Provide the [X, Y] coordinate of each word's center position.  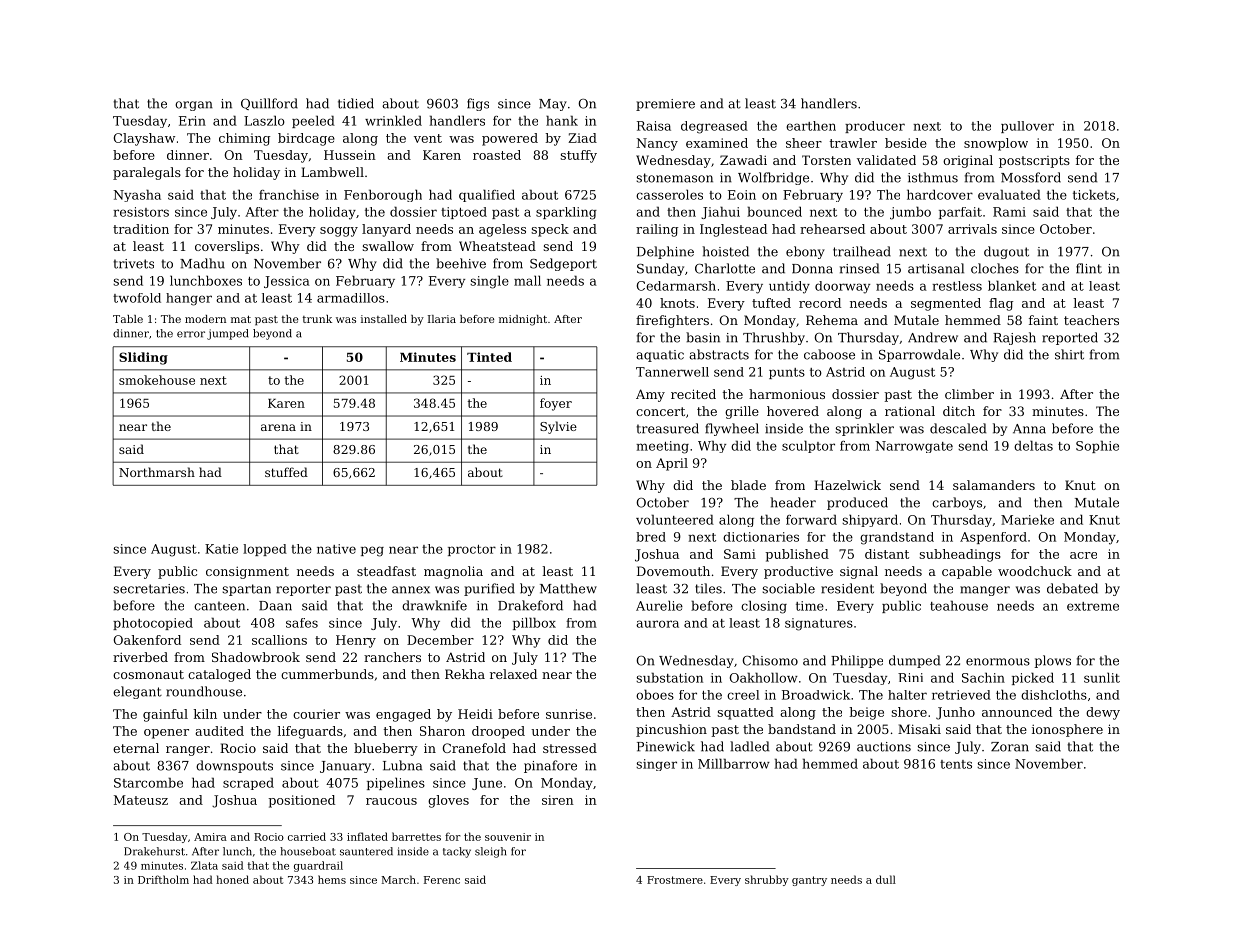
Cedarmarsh [676, 286]
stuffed [286, 472]
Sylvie [558, 427]
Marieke [1027, 519]
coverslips [227, 247]
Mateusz [141, 800]
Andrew [933, 337]
